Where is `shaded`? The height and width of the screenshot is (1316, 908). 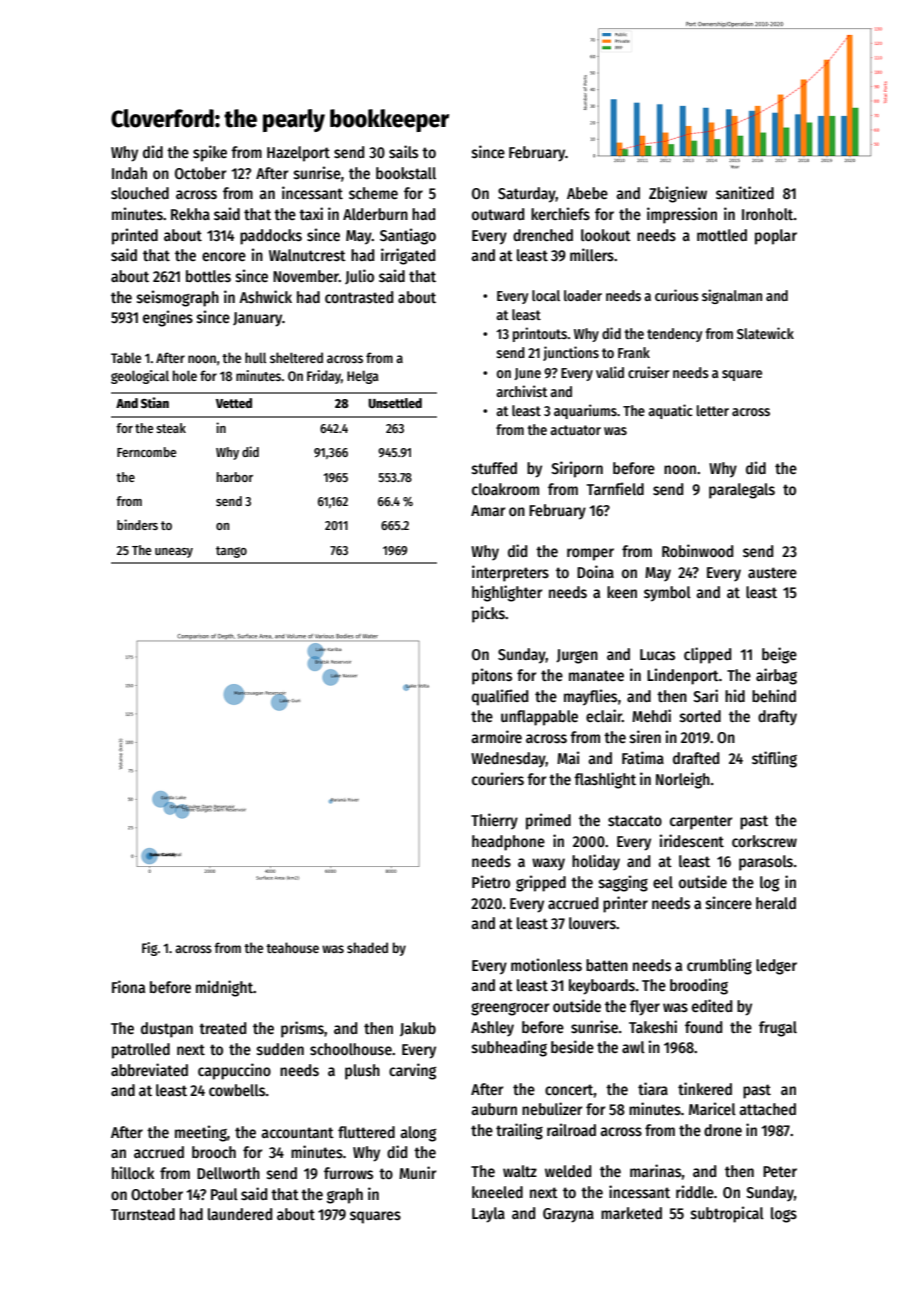
shaded is located at coordinates (367, 947).
